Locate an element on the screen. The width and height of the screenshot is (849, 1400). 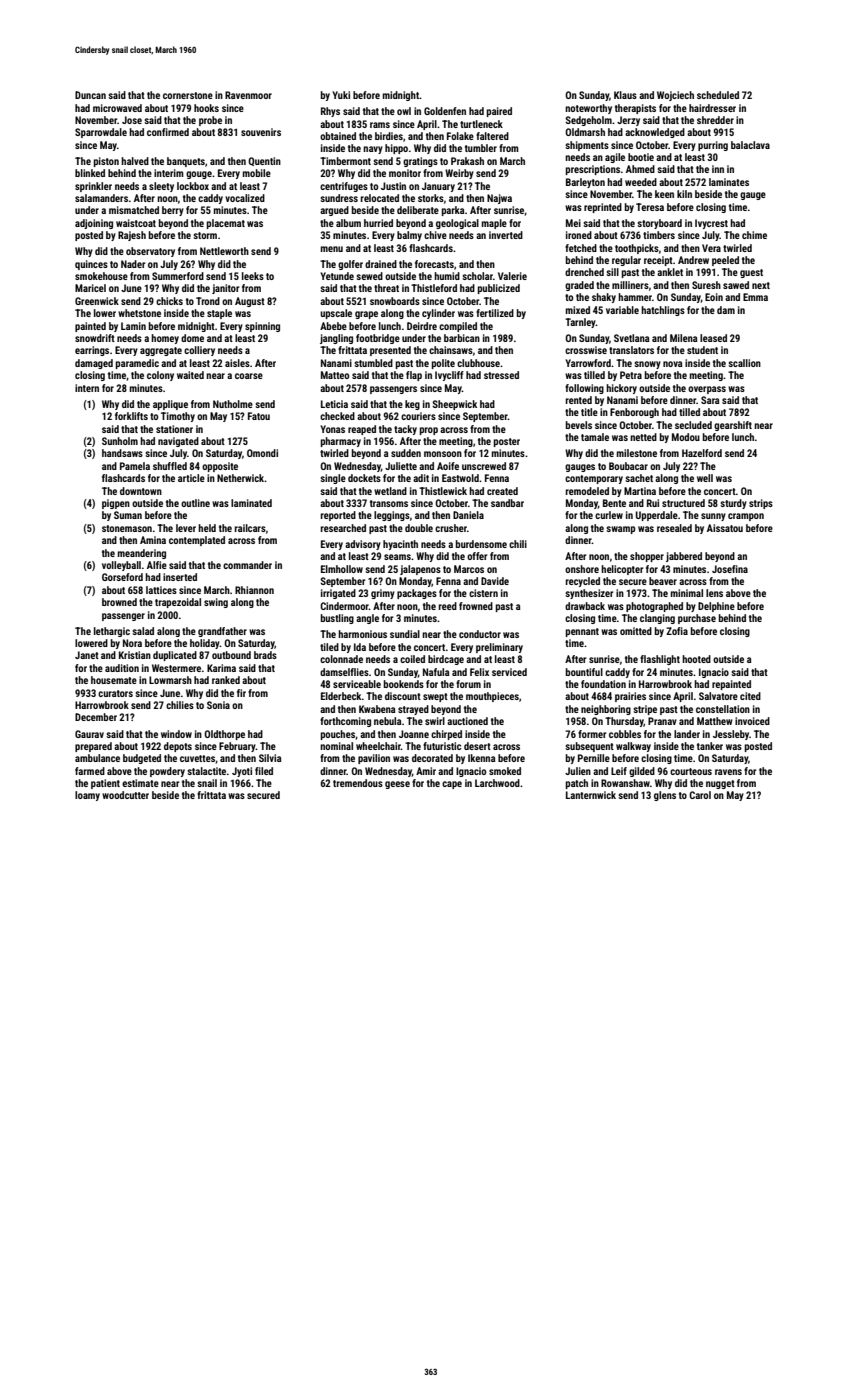
powdery is located at coordinates (167, 772).
